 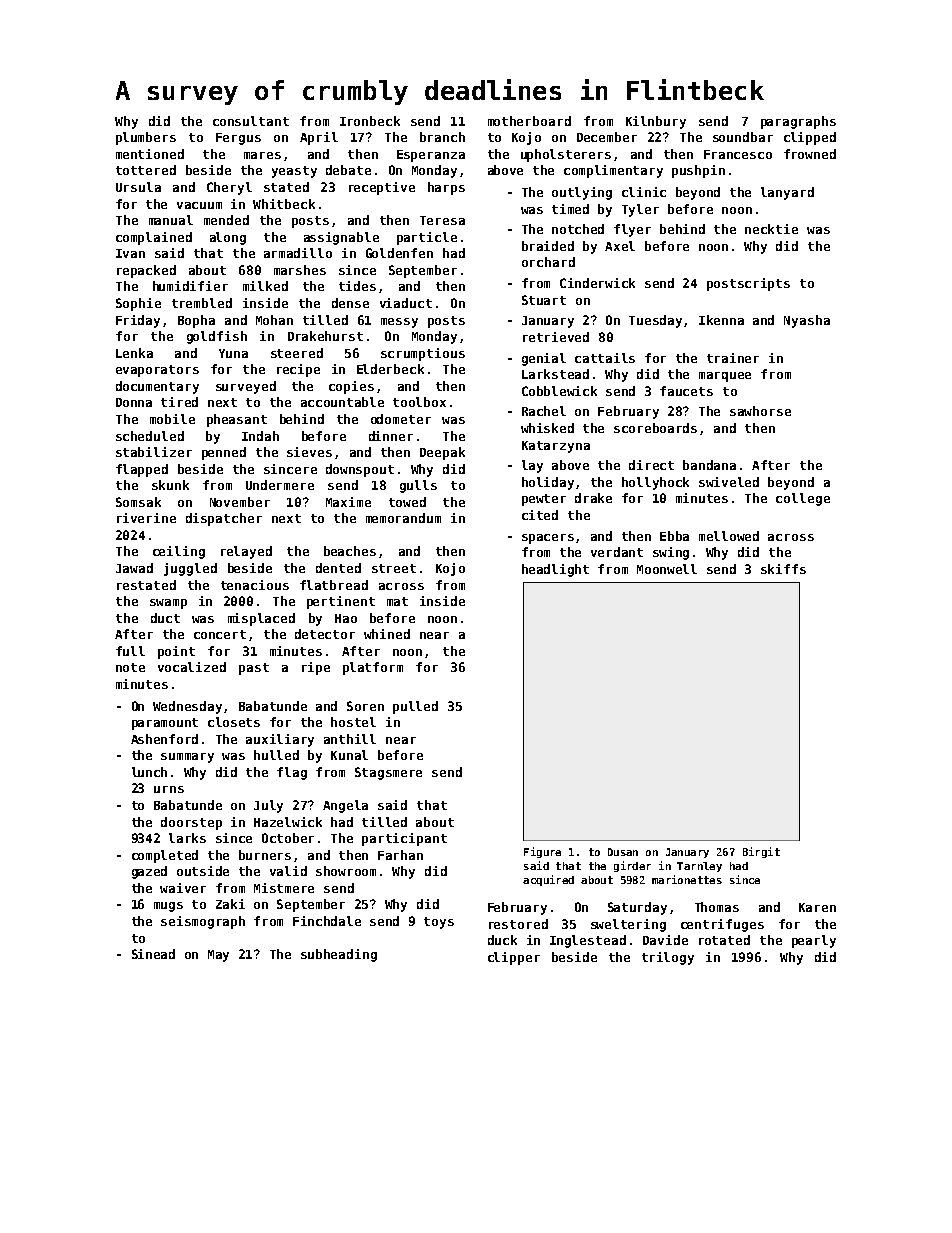 What do you see at coordinates (761, 852) in the screenshot?
I see `Birgit` at bounding box center [761, 852].
